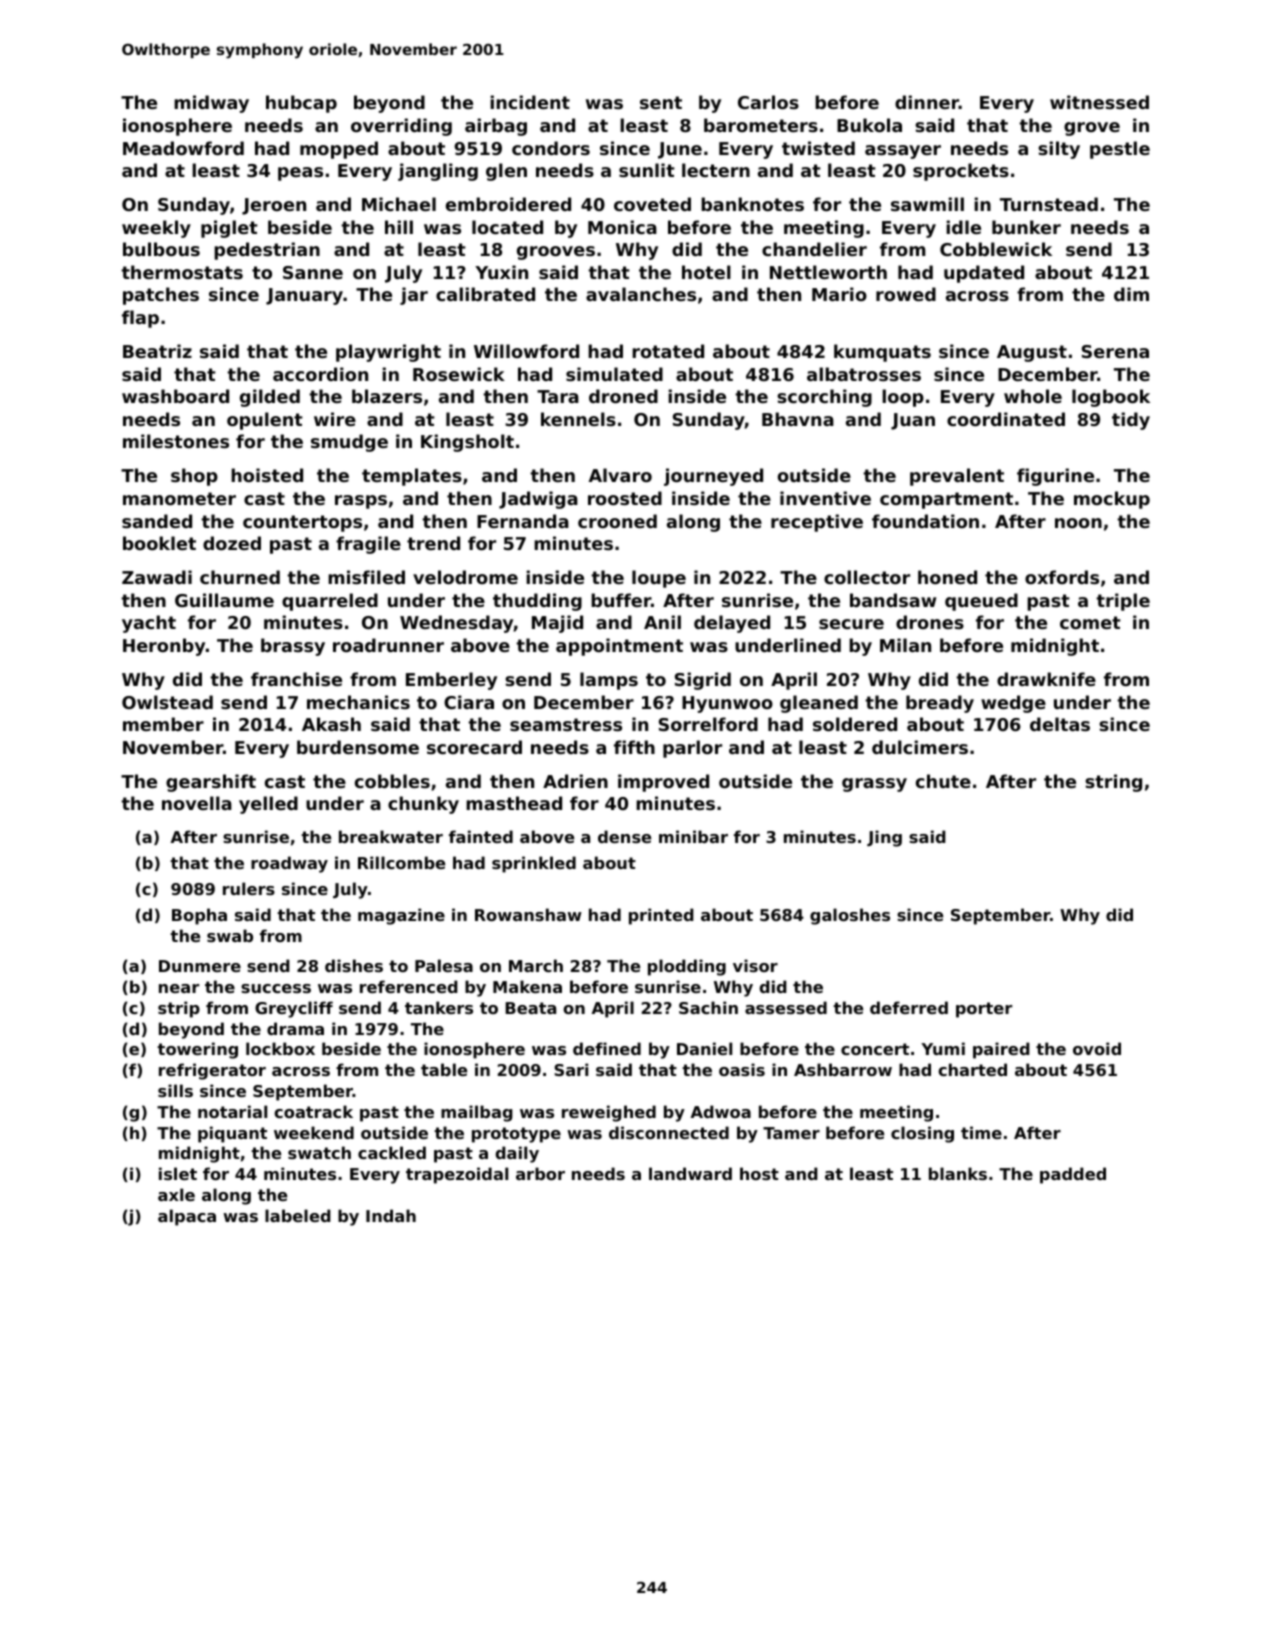  Describe the element at coordinates (647, 170) in the page. I see `sunlit` at that location.
